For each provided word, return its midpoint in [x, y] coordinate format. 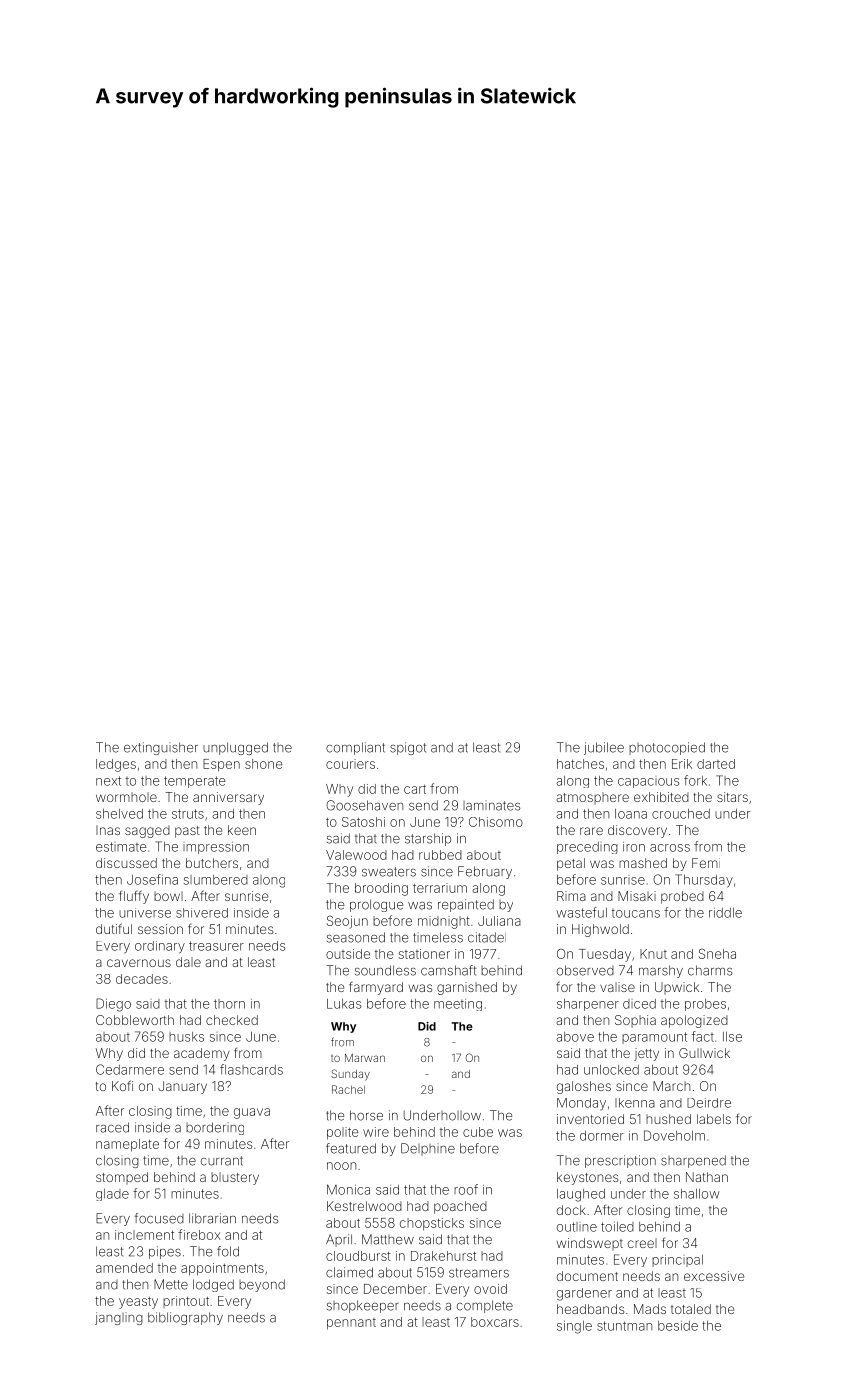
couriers [350, 764]
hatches [580, 764]
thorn [229, 1004]
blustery [235, 1178]
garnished [467, 988]
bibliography [185, 1318]
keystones [587, 1178]
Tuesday [605, 955]
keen [242, 830]
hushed [668, 1119]
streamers [479, 1273]
